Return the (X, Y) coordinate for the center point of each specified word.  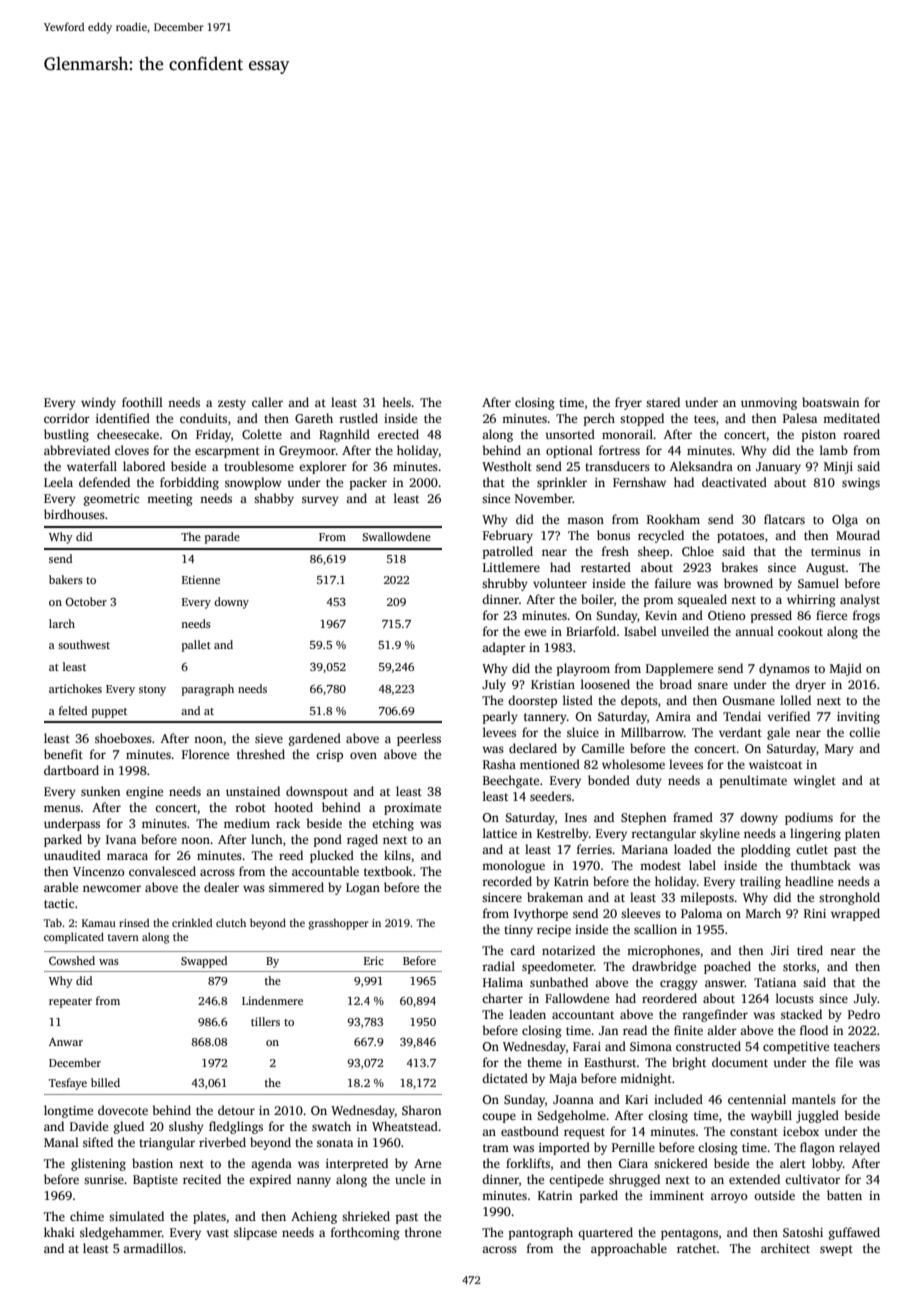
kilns (397, 855)
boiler (597, 599)
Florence (205, 754)
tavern (123, 937)
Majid (846, 669)
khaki (59, 1232)
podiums (809, 818)
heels (396, 402)
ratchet (697, 1248)
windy (98, 403)
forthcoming (365, 1233)
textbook (388, 871)
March (763, 913)
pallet (196, 646)
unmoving (769, 404)
